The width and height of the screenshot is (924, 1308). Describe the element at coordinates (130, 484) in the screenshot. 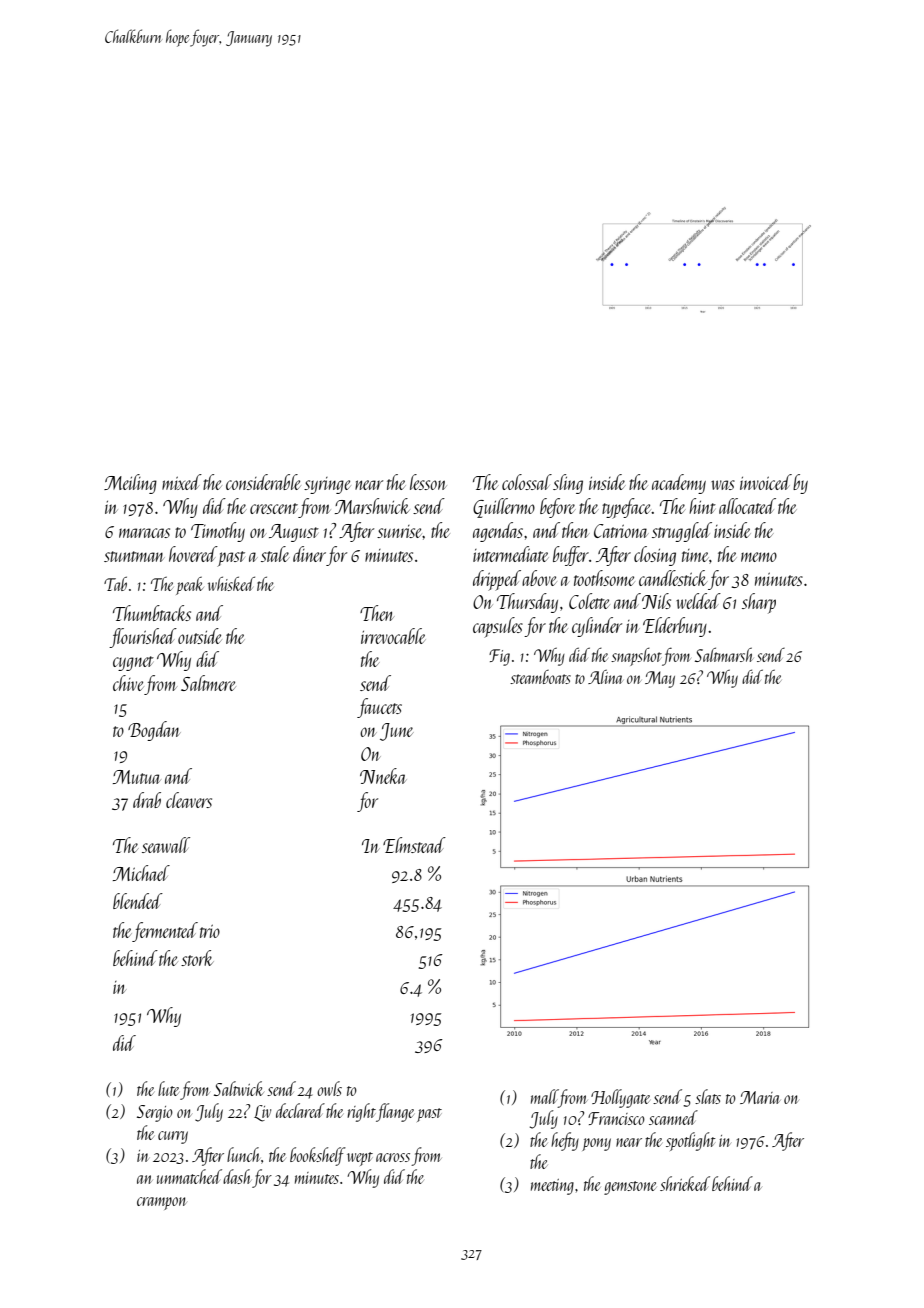

I see `Meiling` at that location.
